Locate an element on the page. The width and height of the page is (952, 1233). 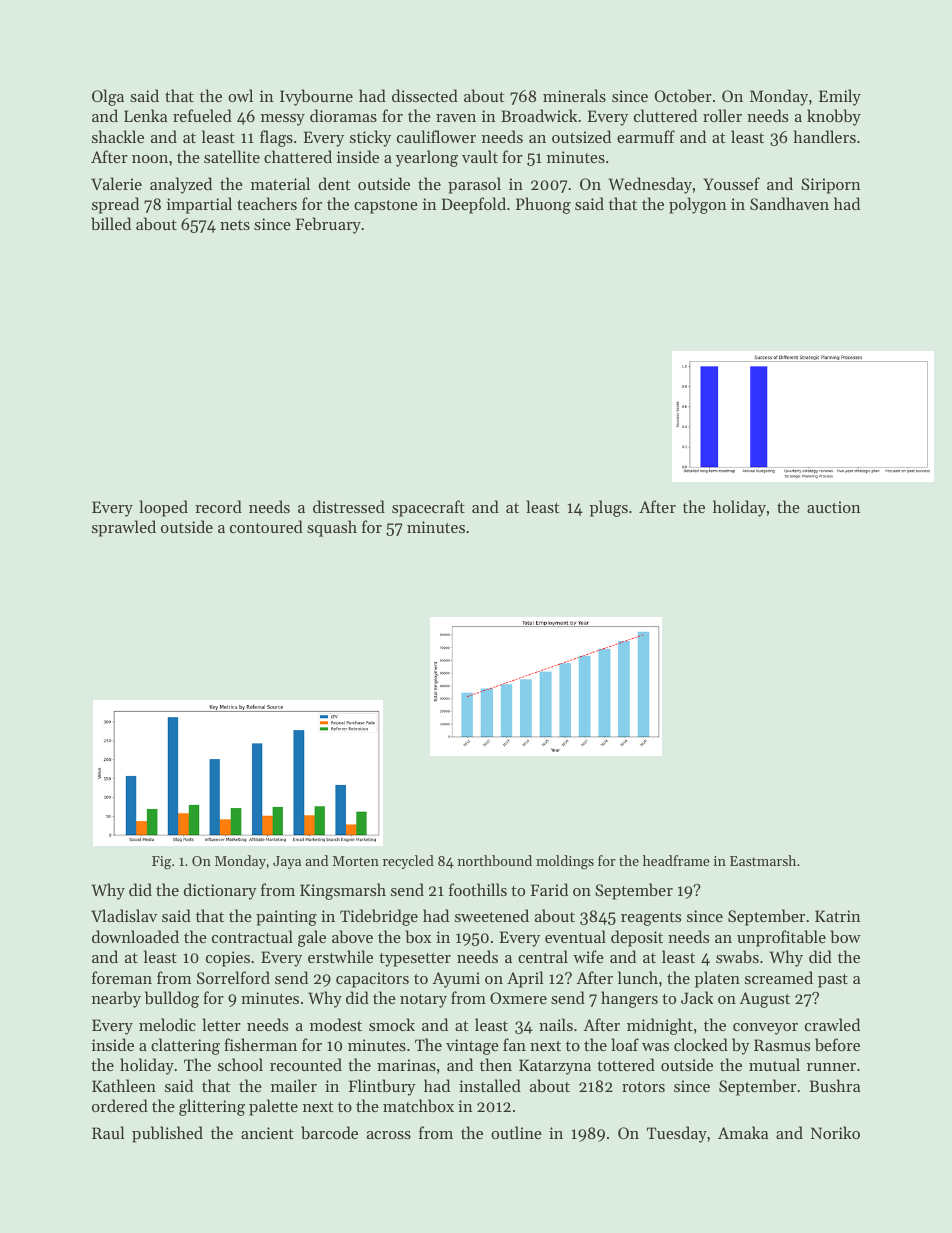
roller is located at coordinates (722, 115).
